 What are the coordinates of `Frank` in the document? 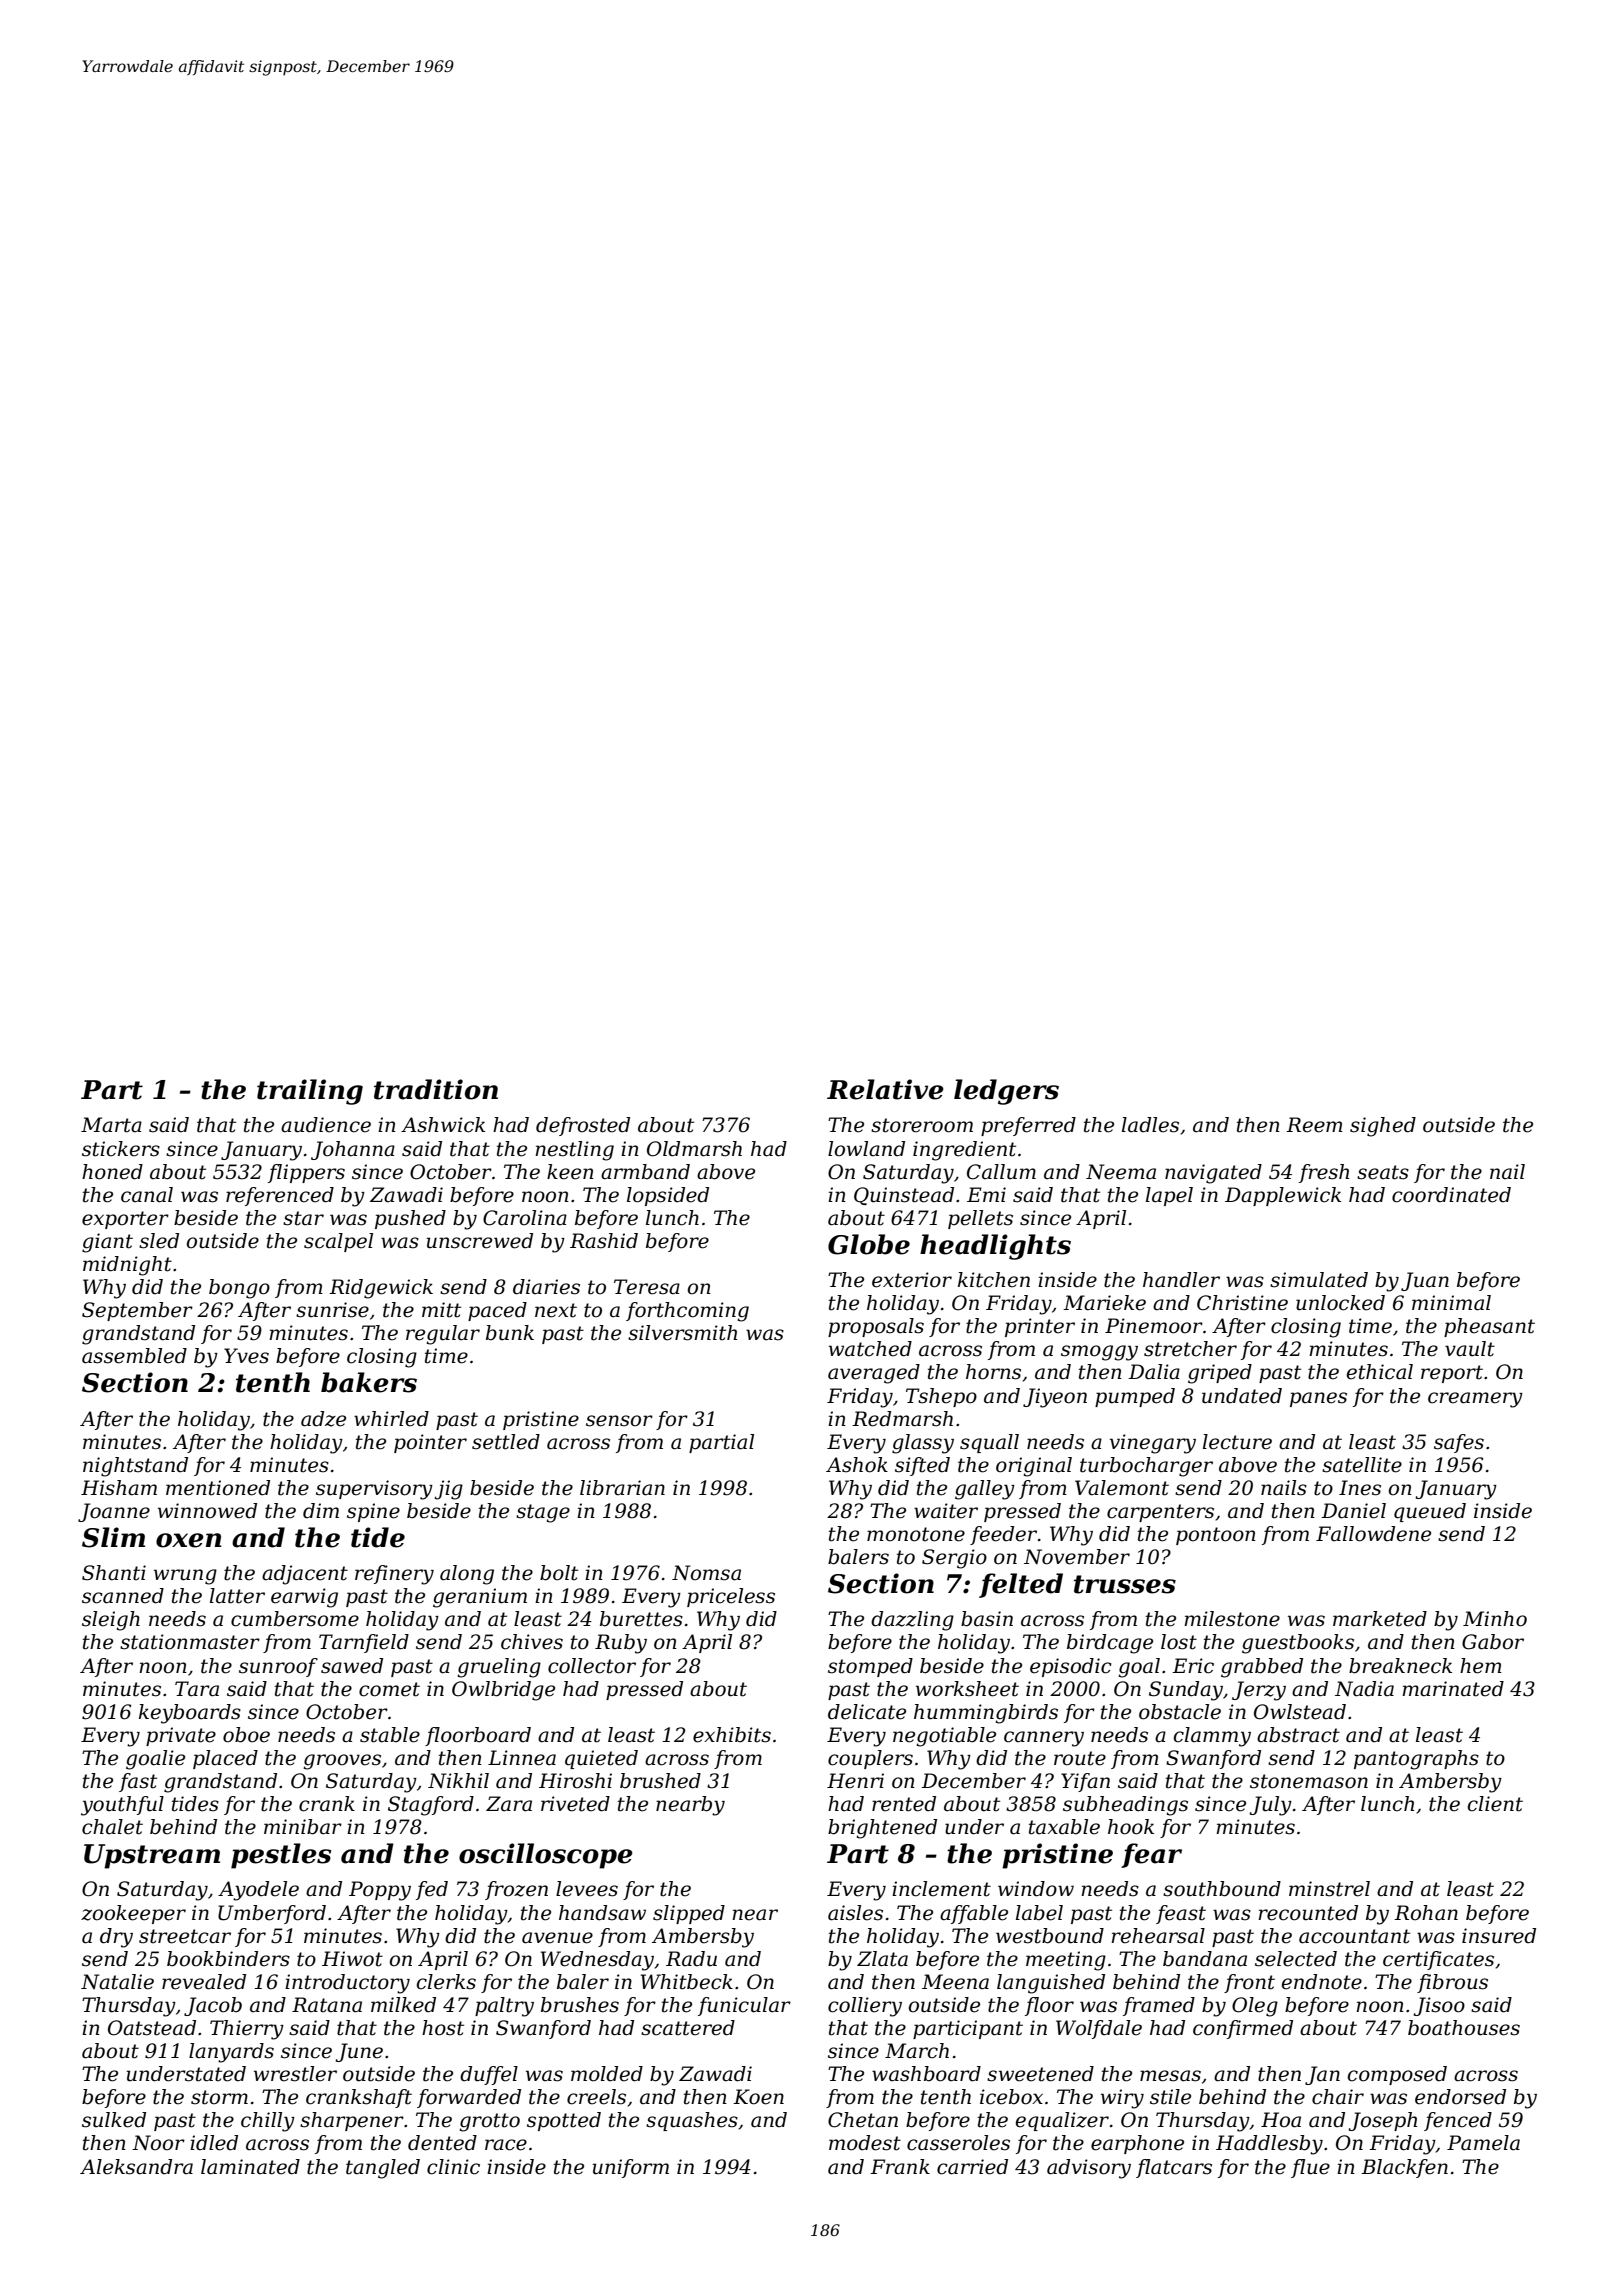 It's located at (900, 2167).
